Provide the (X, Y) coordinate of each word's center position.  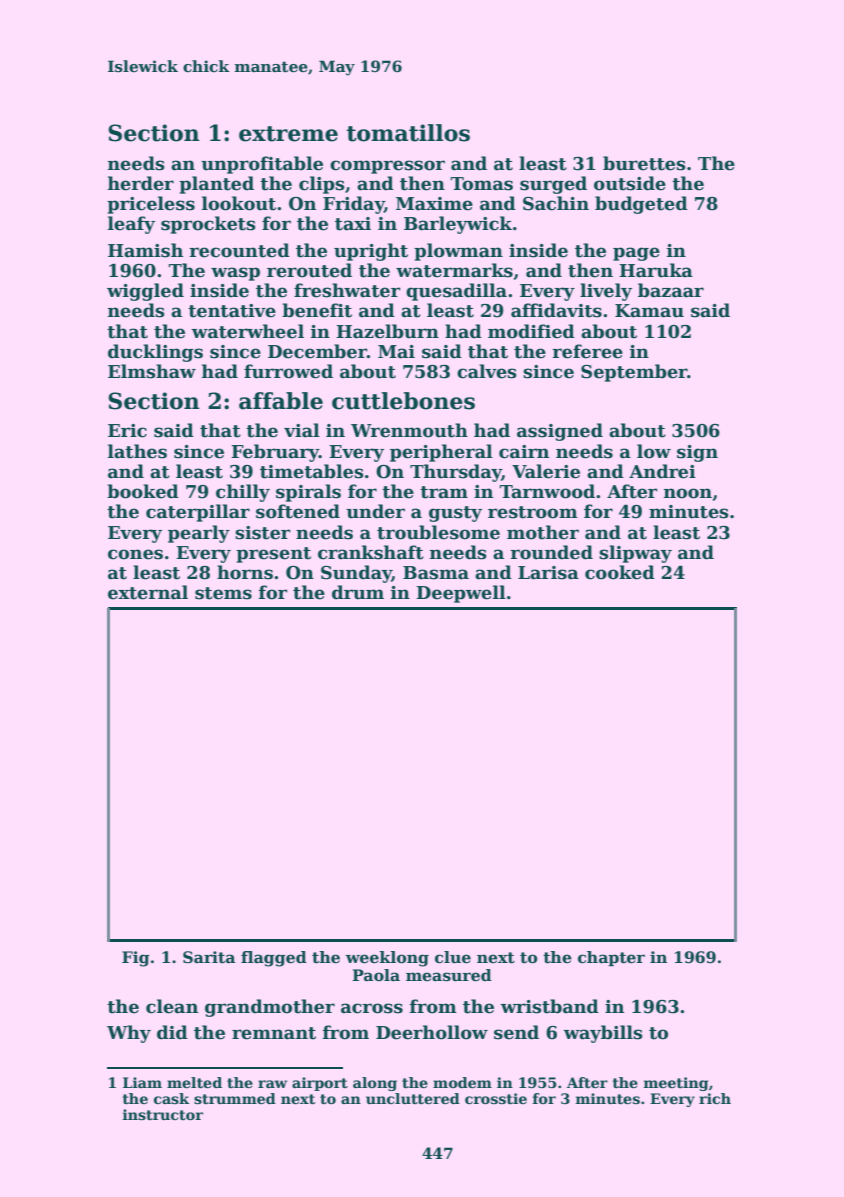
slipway (635, 554)
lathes (137, 451)
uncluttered (413, 1098)
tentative (232, 311)
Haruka (656, 270)
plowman (458, 252)
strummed (235, 1098)
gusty (455, 514)
